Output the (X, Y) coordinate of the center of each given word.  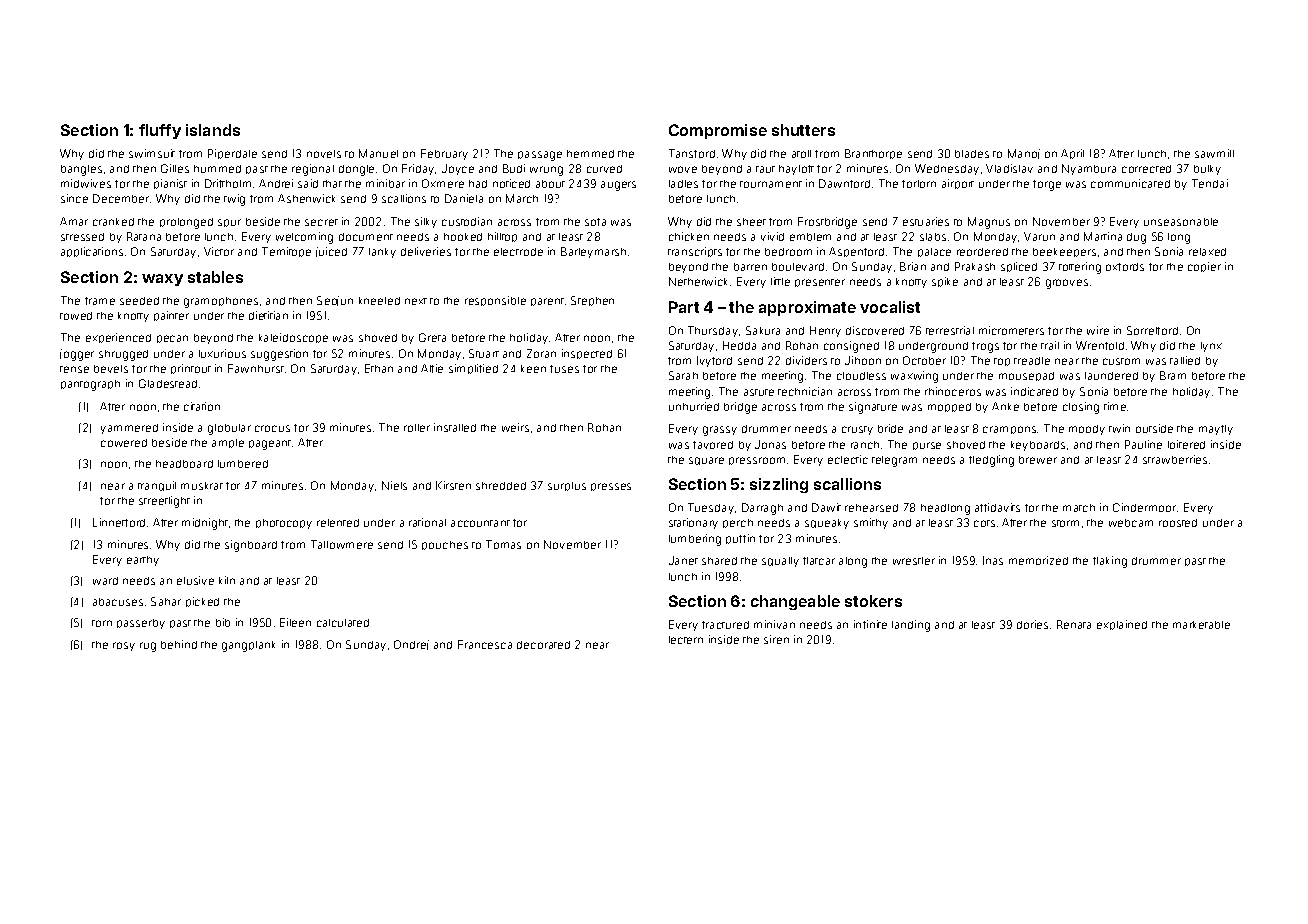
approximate (807, 308)
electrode (518, 252)
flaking (1110, 562)
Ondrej (411, 645)
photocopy (284, 524)
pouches (445, 545)
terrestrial (950, 330)
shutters (803, 130)
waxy (162, 280)
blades (972, 154)
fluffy (160, 131)
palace (934, 252)
